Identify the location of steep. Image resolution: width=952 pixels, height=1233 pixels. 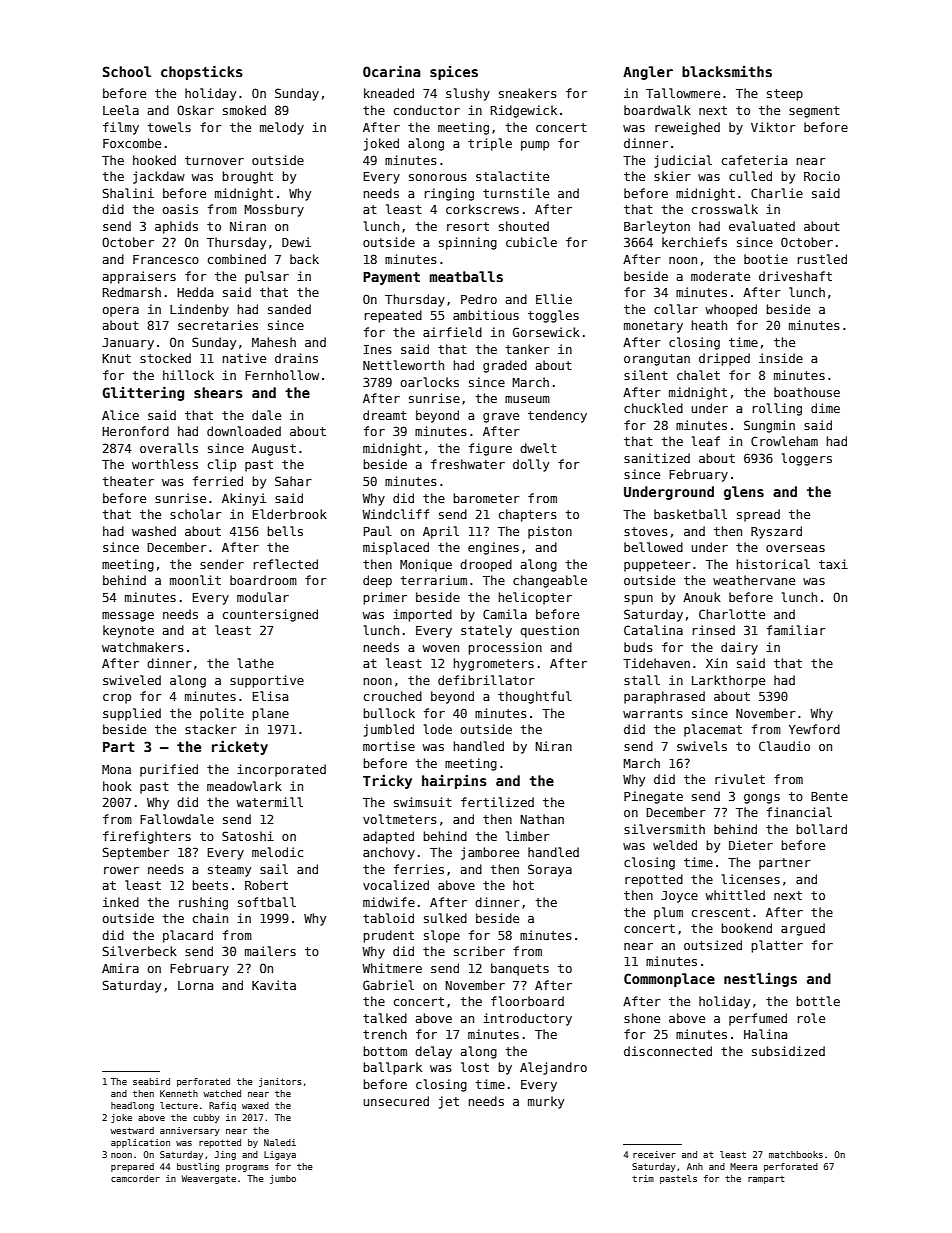
(785, 95).
